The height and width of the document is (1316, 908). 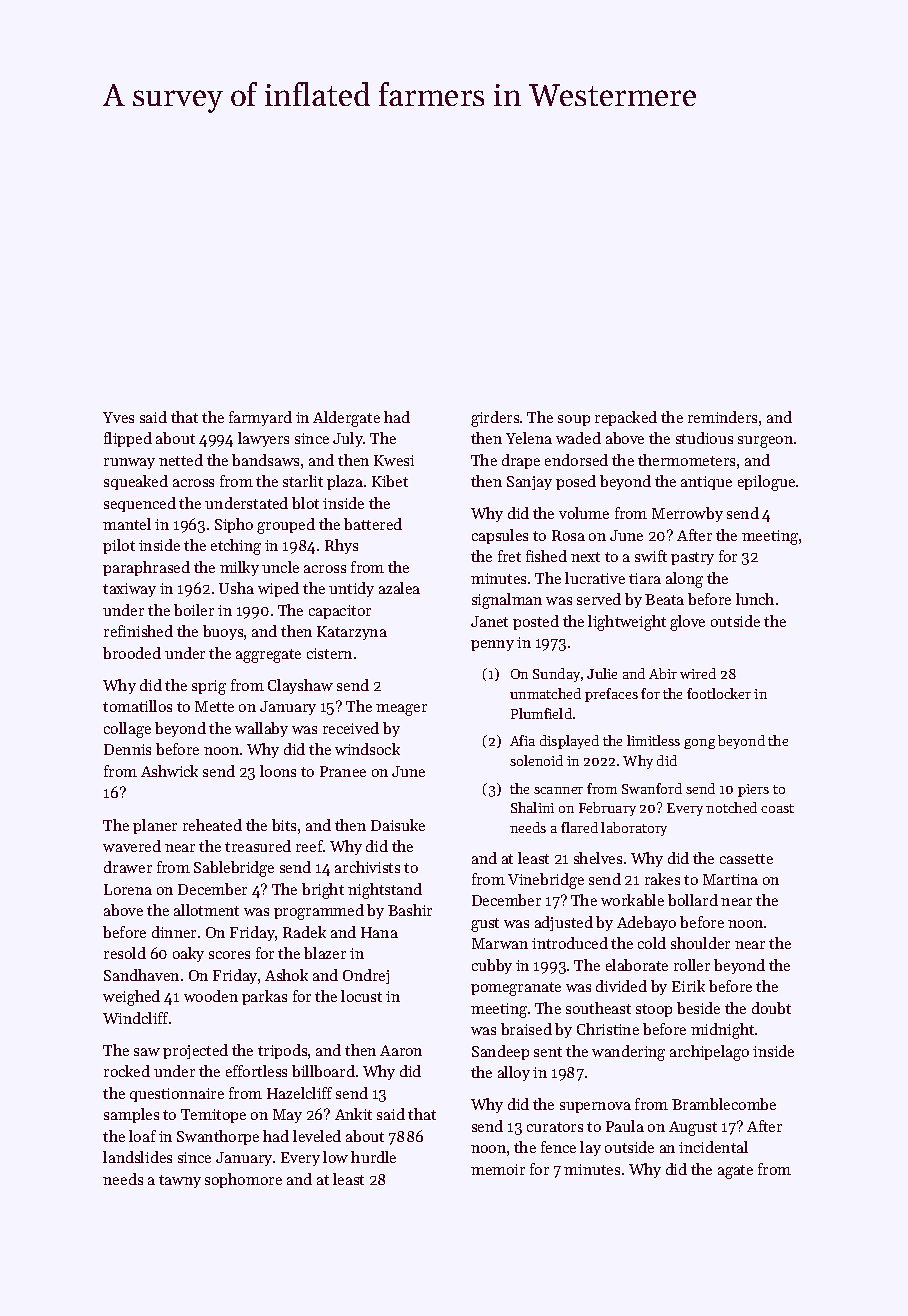 I want to click on Windcliff, so click(x=135, y=1018).
